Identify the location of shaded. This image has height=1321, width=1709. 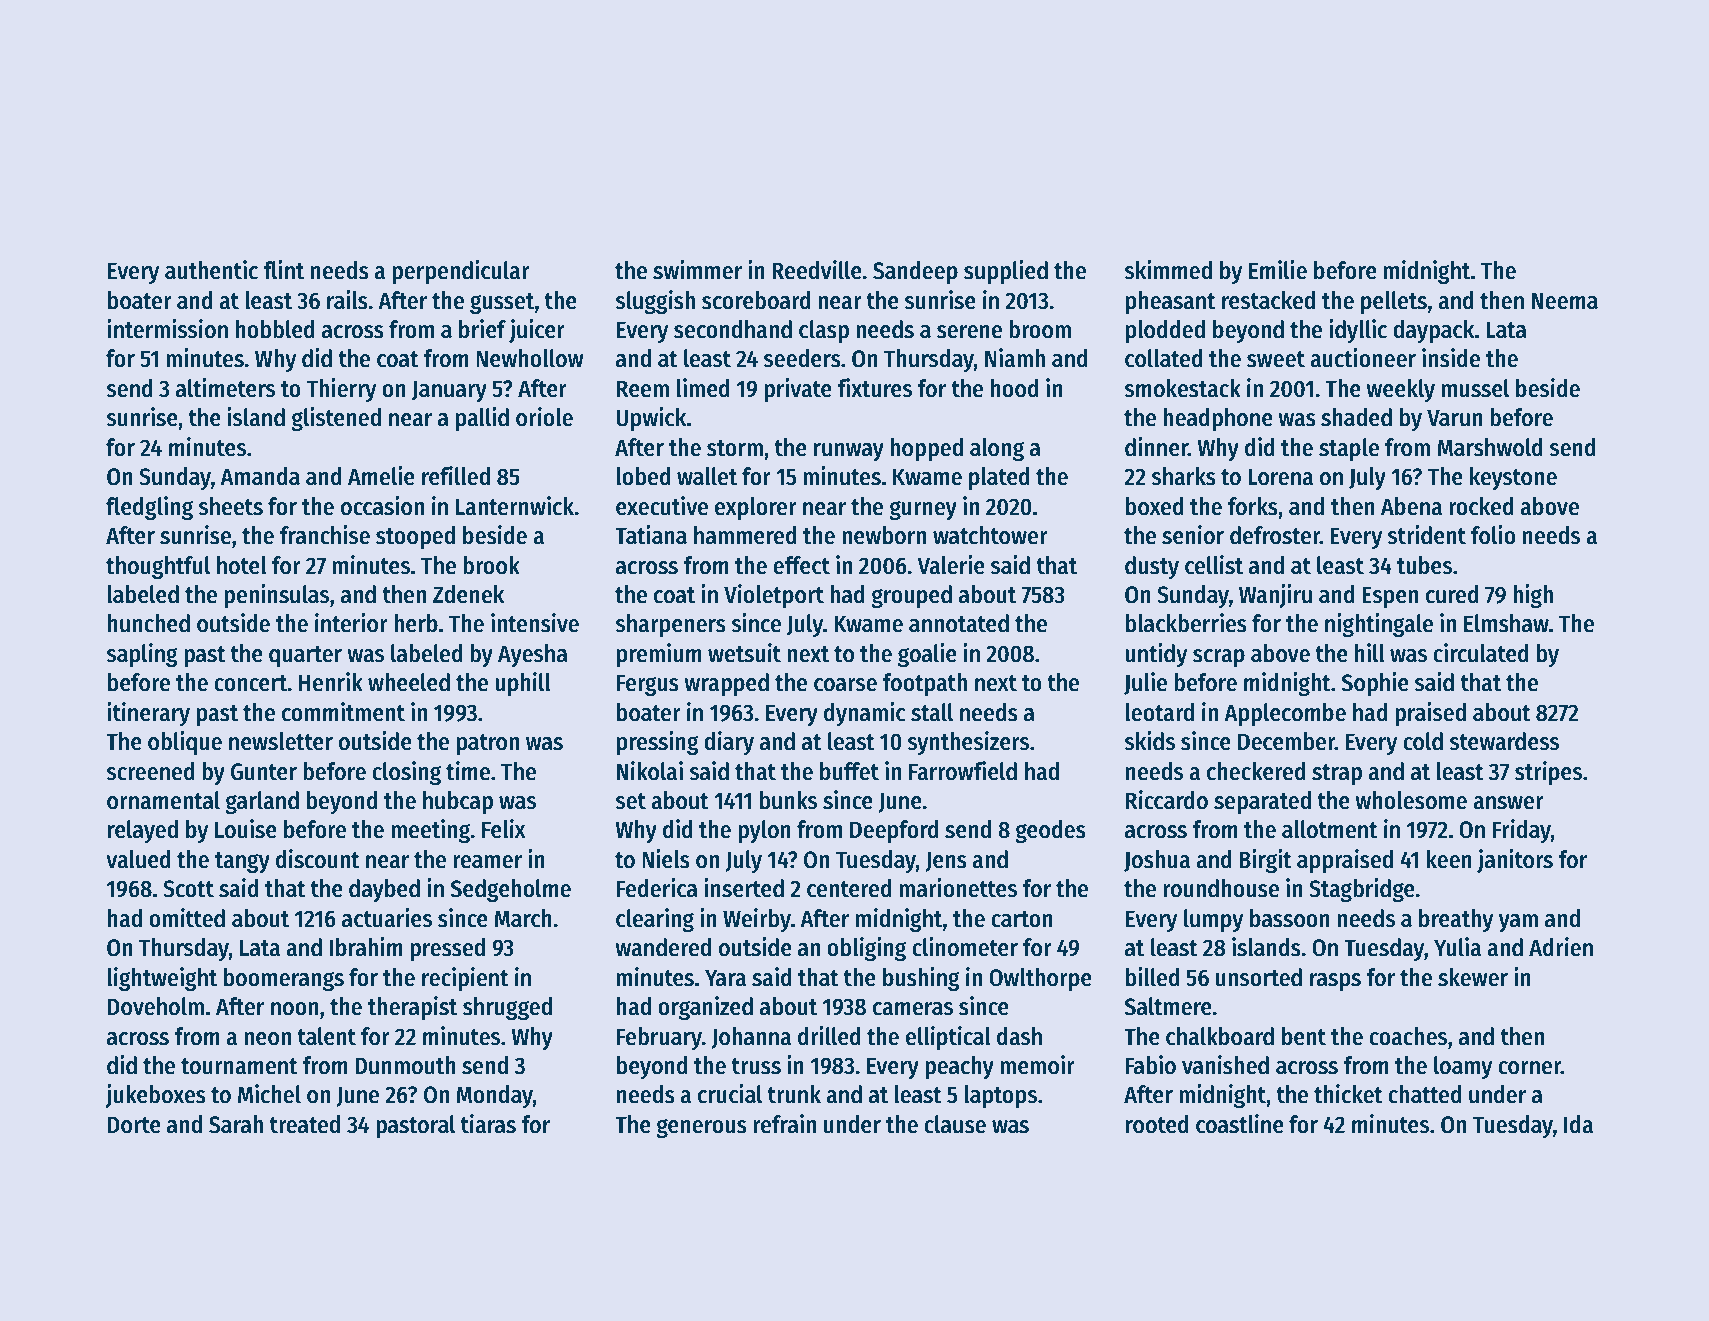
(1356, 417).
